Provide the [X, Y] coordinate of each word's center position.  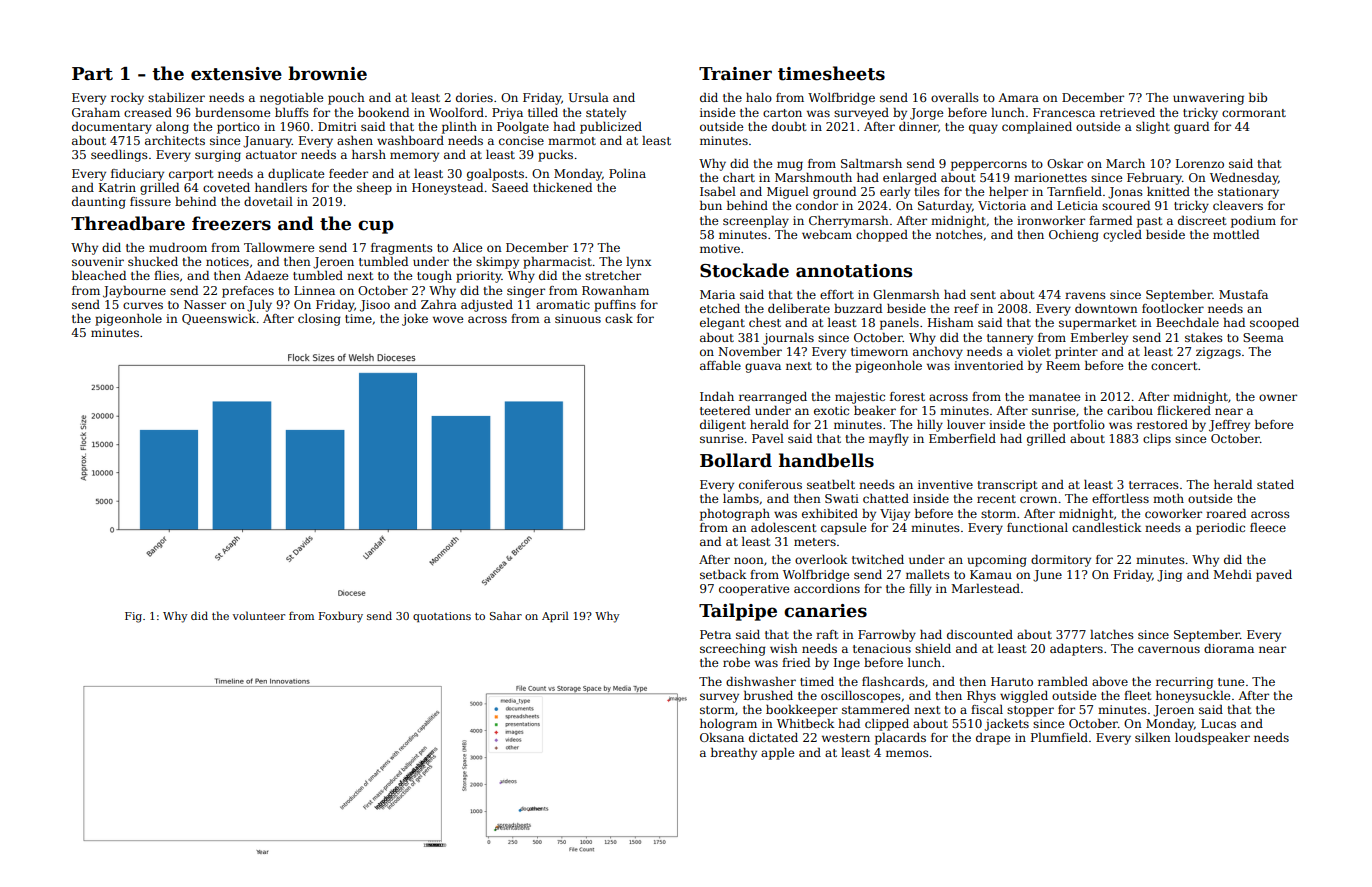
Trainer [735, 74]
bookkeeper [802, 711]
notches [959, 234]
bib [1258, 97]
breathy [734, 754]
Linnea [314, 290]
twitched [878, 559]
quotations [442, 617]
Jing [1169, 576]
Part [92, 74]
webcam [827, 234]
